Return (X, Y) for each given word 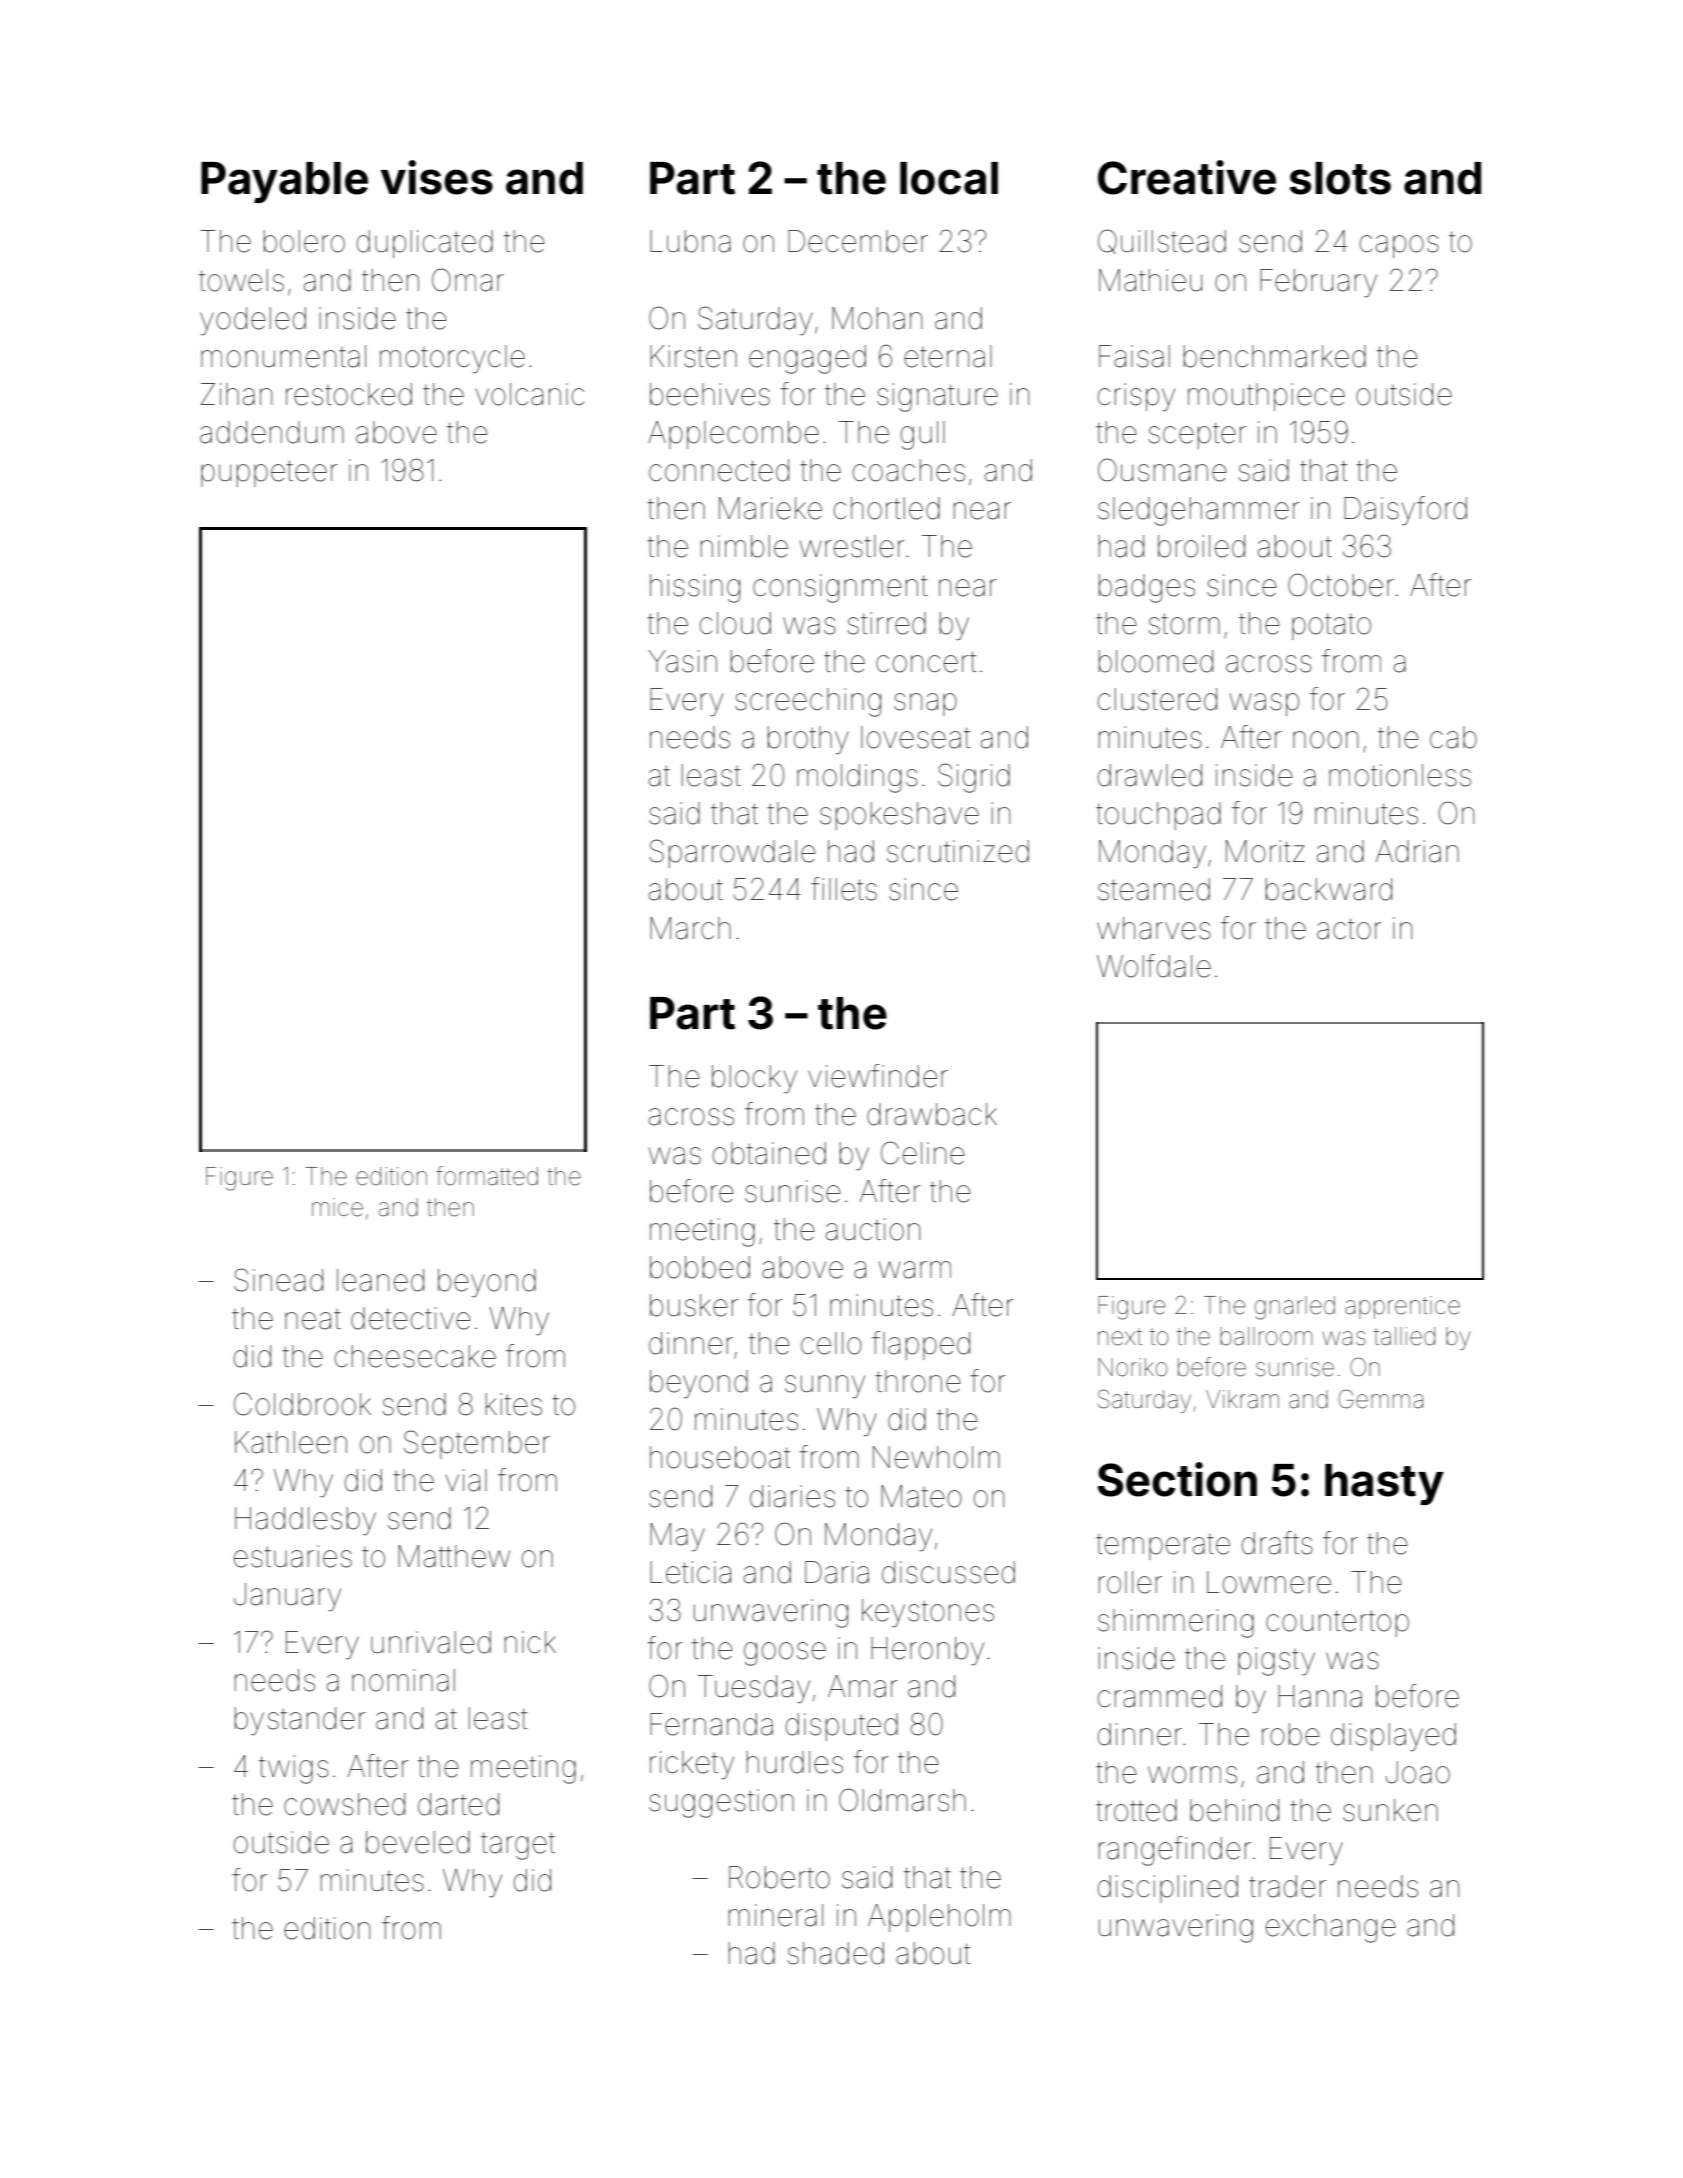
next (1120, 1337)
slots (1340, 178)
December (858, 241)
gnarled (1295, 1308)
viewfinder (878, 1076)
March (690, 928)
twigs (294, 1769)
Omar (468, 280)
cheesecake (415, 1356)
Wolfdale (1154, 966)
